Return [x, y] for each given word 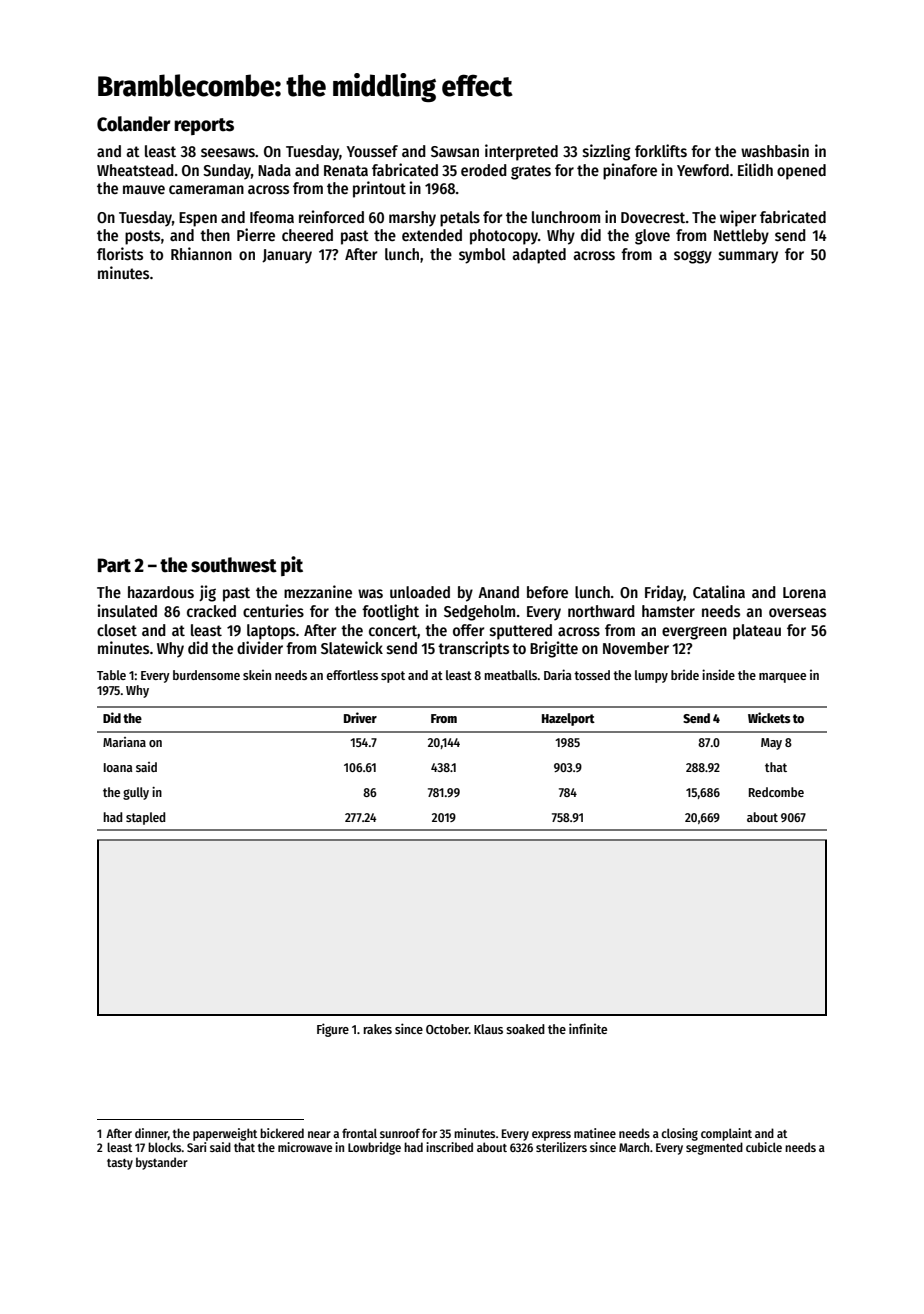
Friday [664, 593]
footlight [390, 612]
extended [432, 235]
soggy [693, 257]
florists [120, 254]
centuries [273, 610]
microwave [305, 1147]
